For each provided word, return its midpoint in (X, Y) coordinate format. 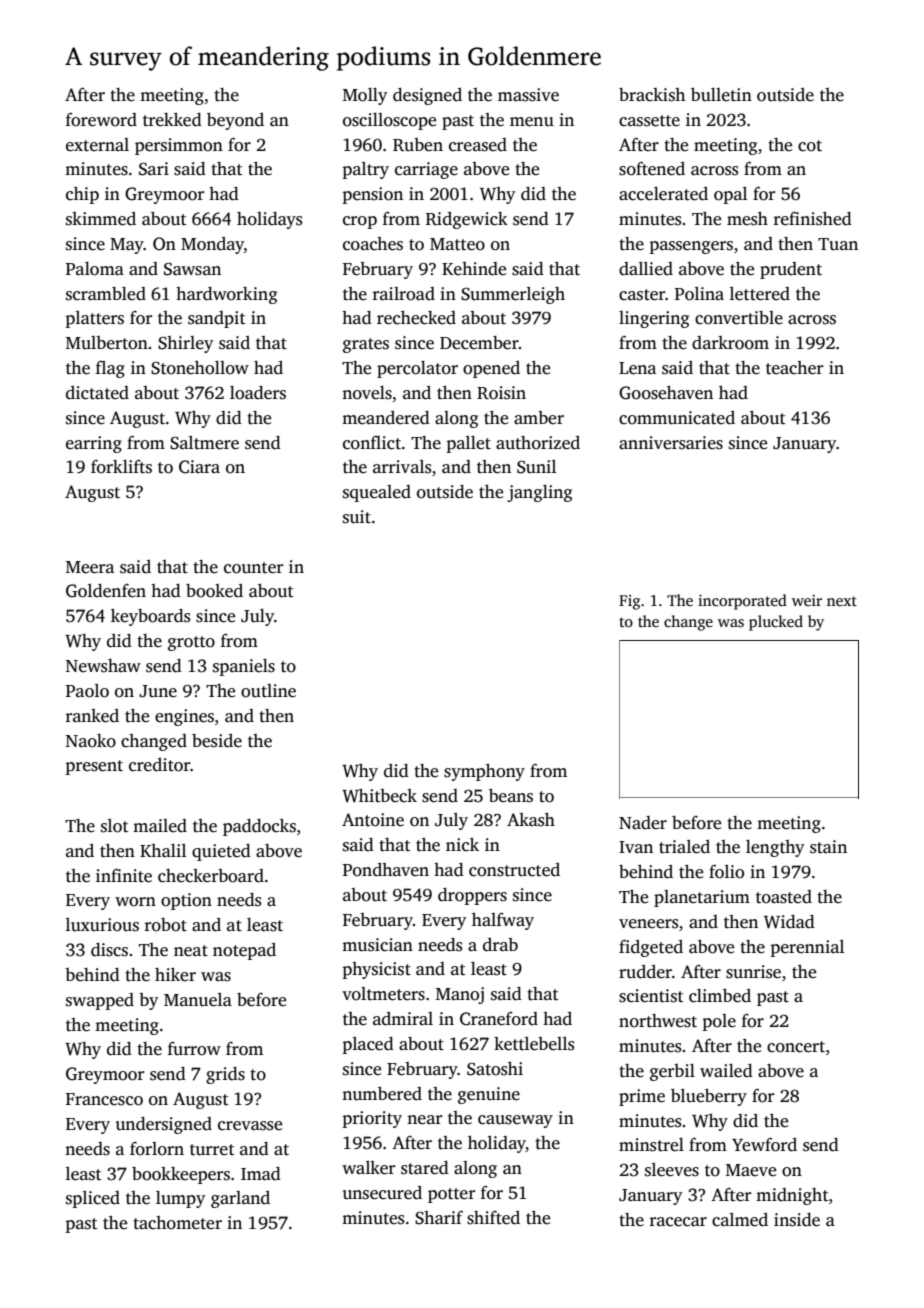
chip (82, 195)
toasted (784, 897)
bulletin (721, 95)
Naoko (90, 741)
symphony (484, 772)
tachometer (177, 1223)
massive (528, 95)
